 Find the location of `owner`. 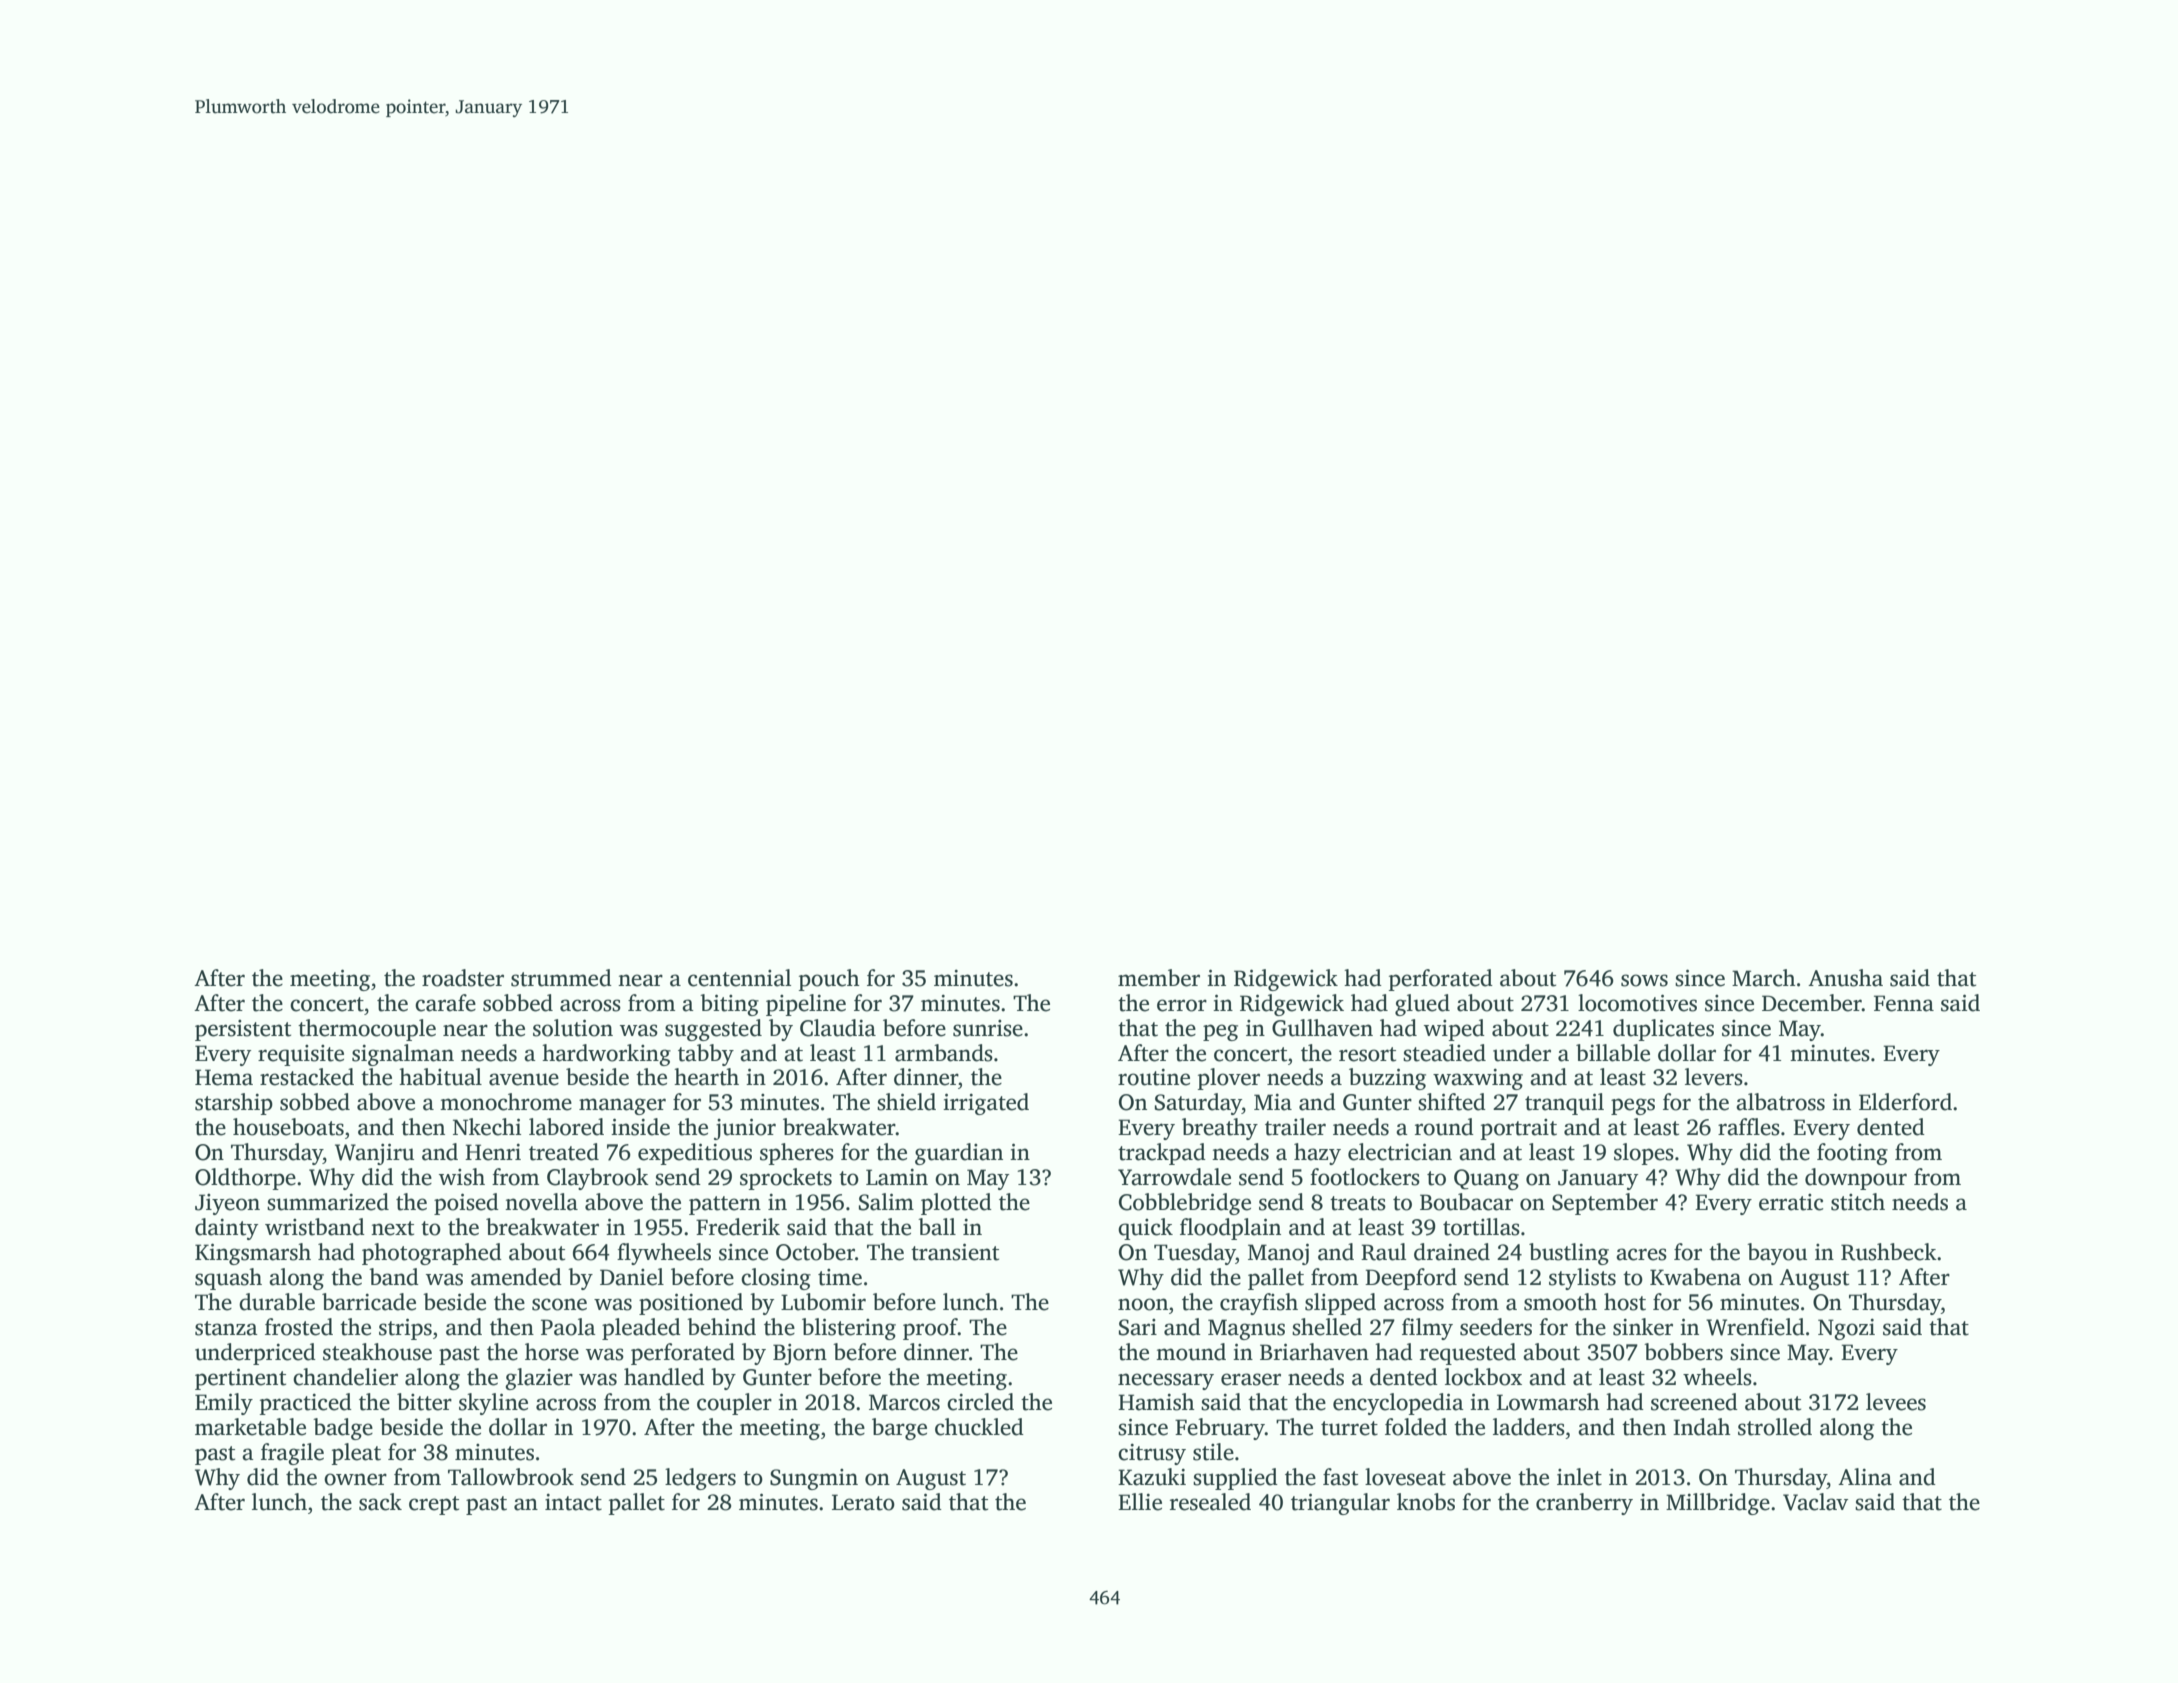

owner is located at coordinates (355, 1479).
